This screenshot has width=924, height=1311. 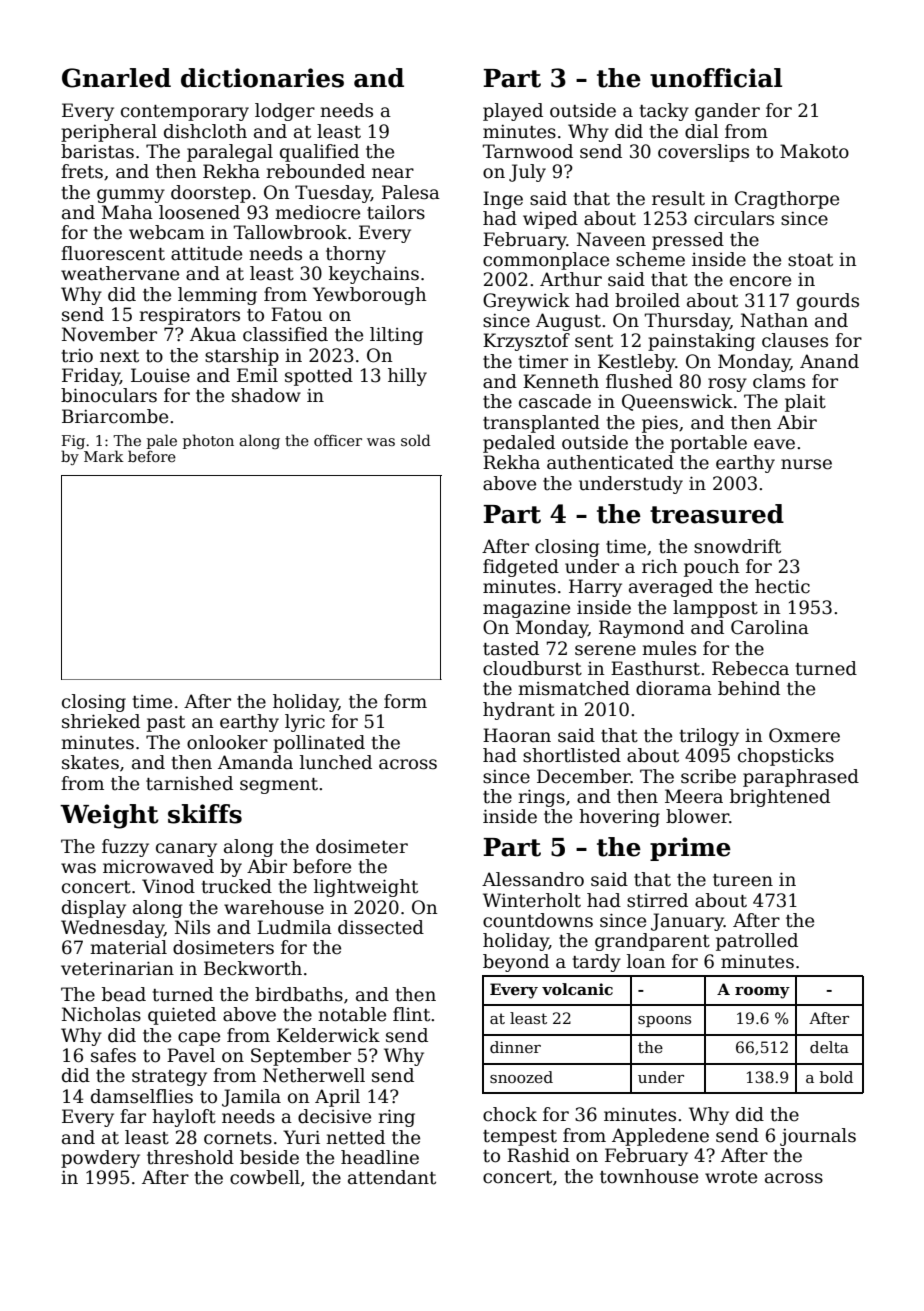 I want to click on unofficial, so click(x=716, y=78).
